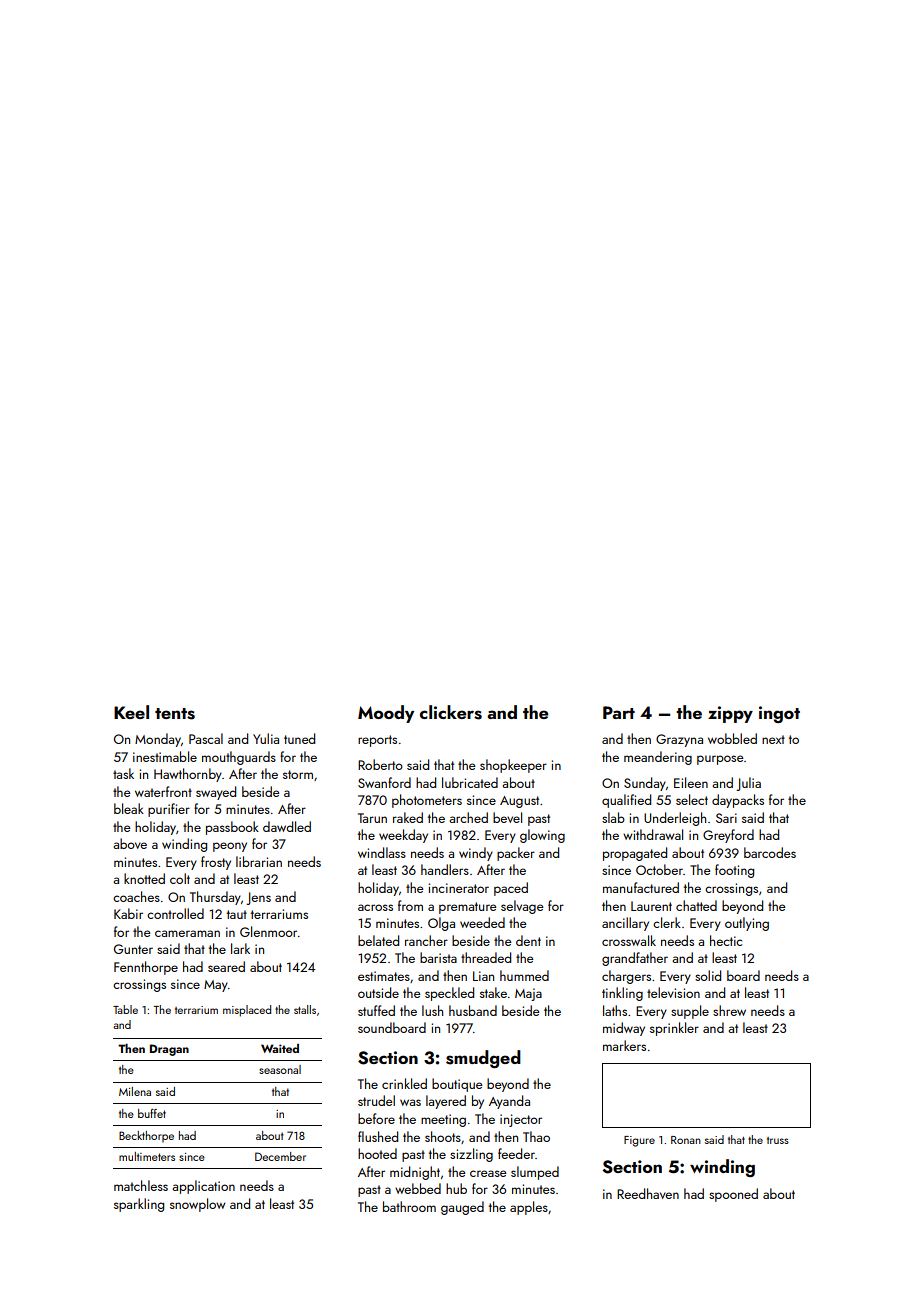  I want to click on zippy, so click(730, 714).
